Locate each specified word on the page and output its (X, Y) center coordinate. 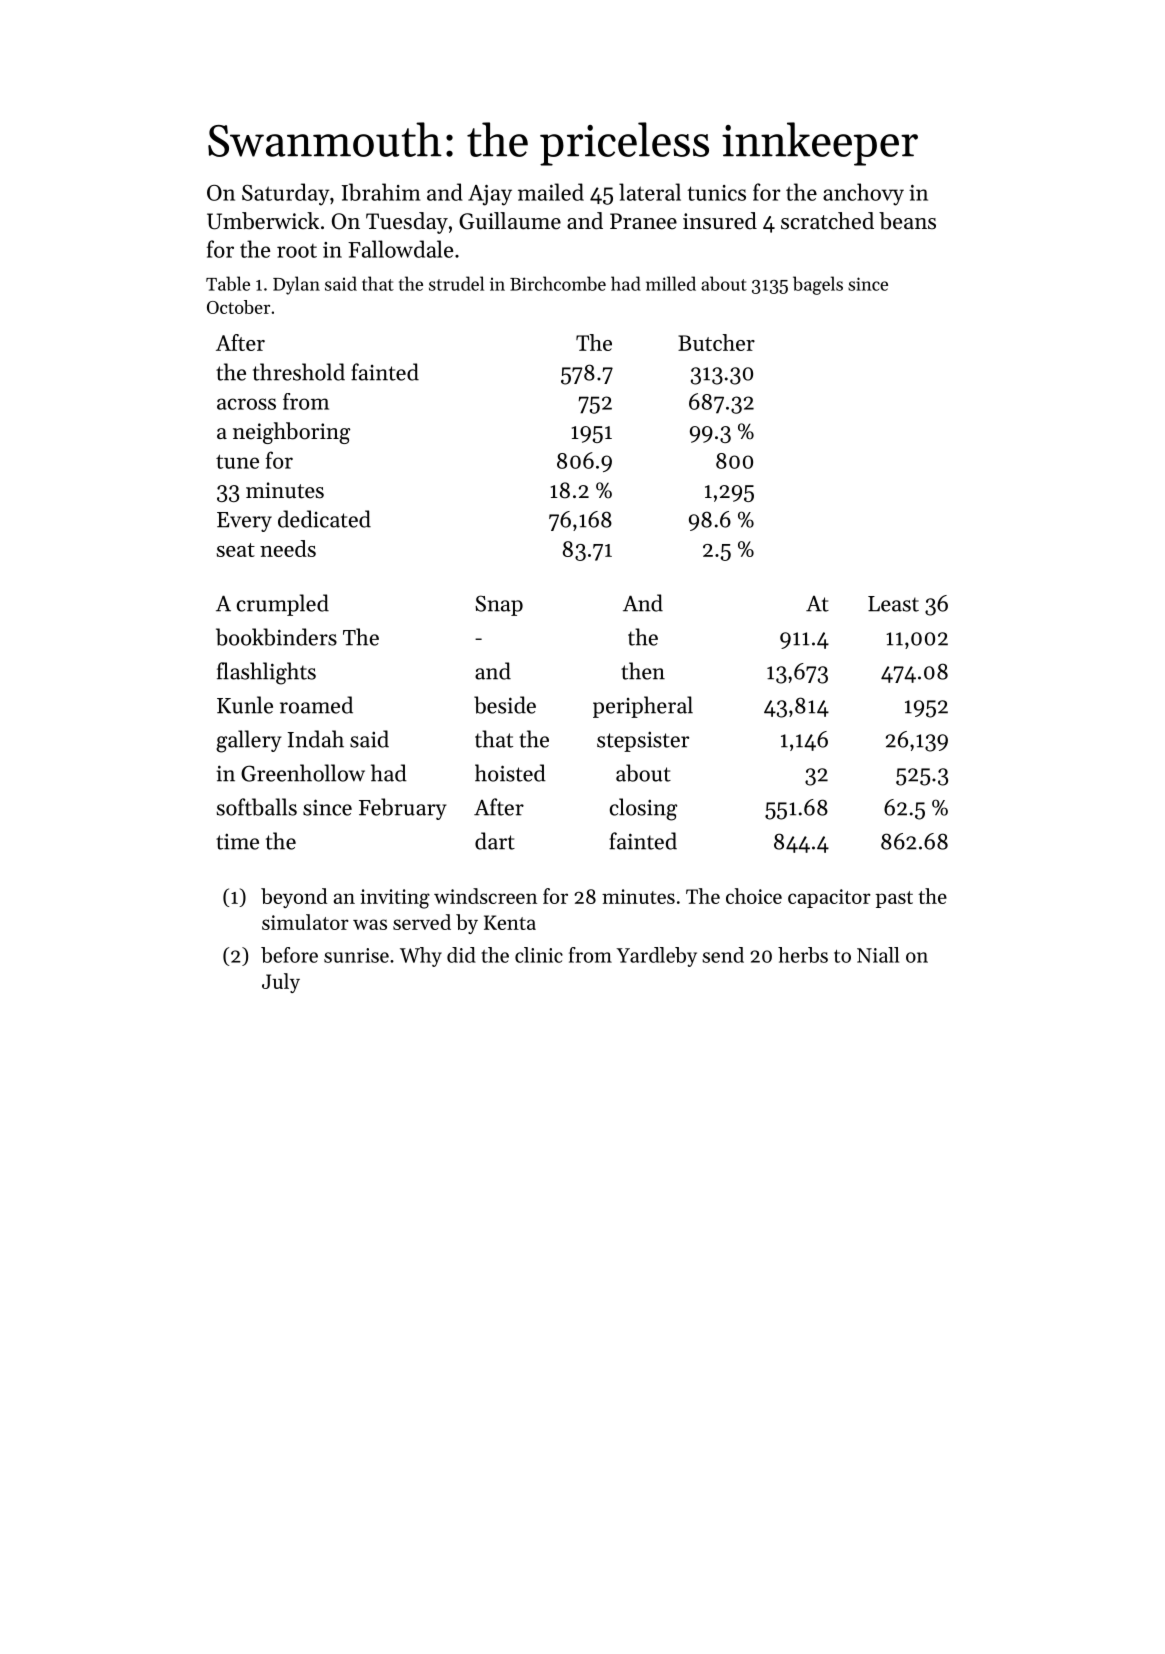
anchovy (863, 194)
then (643, 671)
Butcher (716, 342)
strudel (456, 283)
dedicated (324, 519)
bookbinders (276, 637)
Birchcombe (558, 283)
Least (893, 604)
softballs (257, 807)
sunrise (356, 955)
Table (228, 283)
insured (720, 221)
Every (244, 522)
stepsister (643, 742)
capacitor (829, 898)
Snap (499, 605)
